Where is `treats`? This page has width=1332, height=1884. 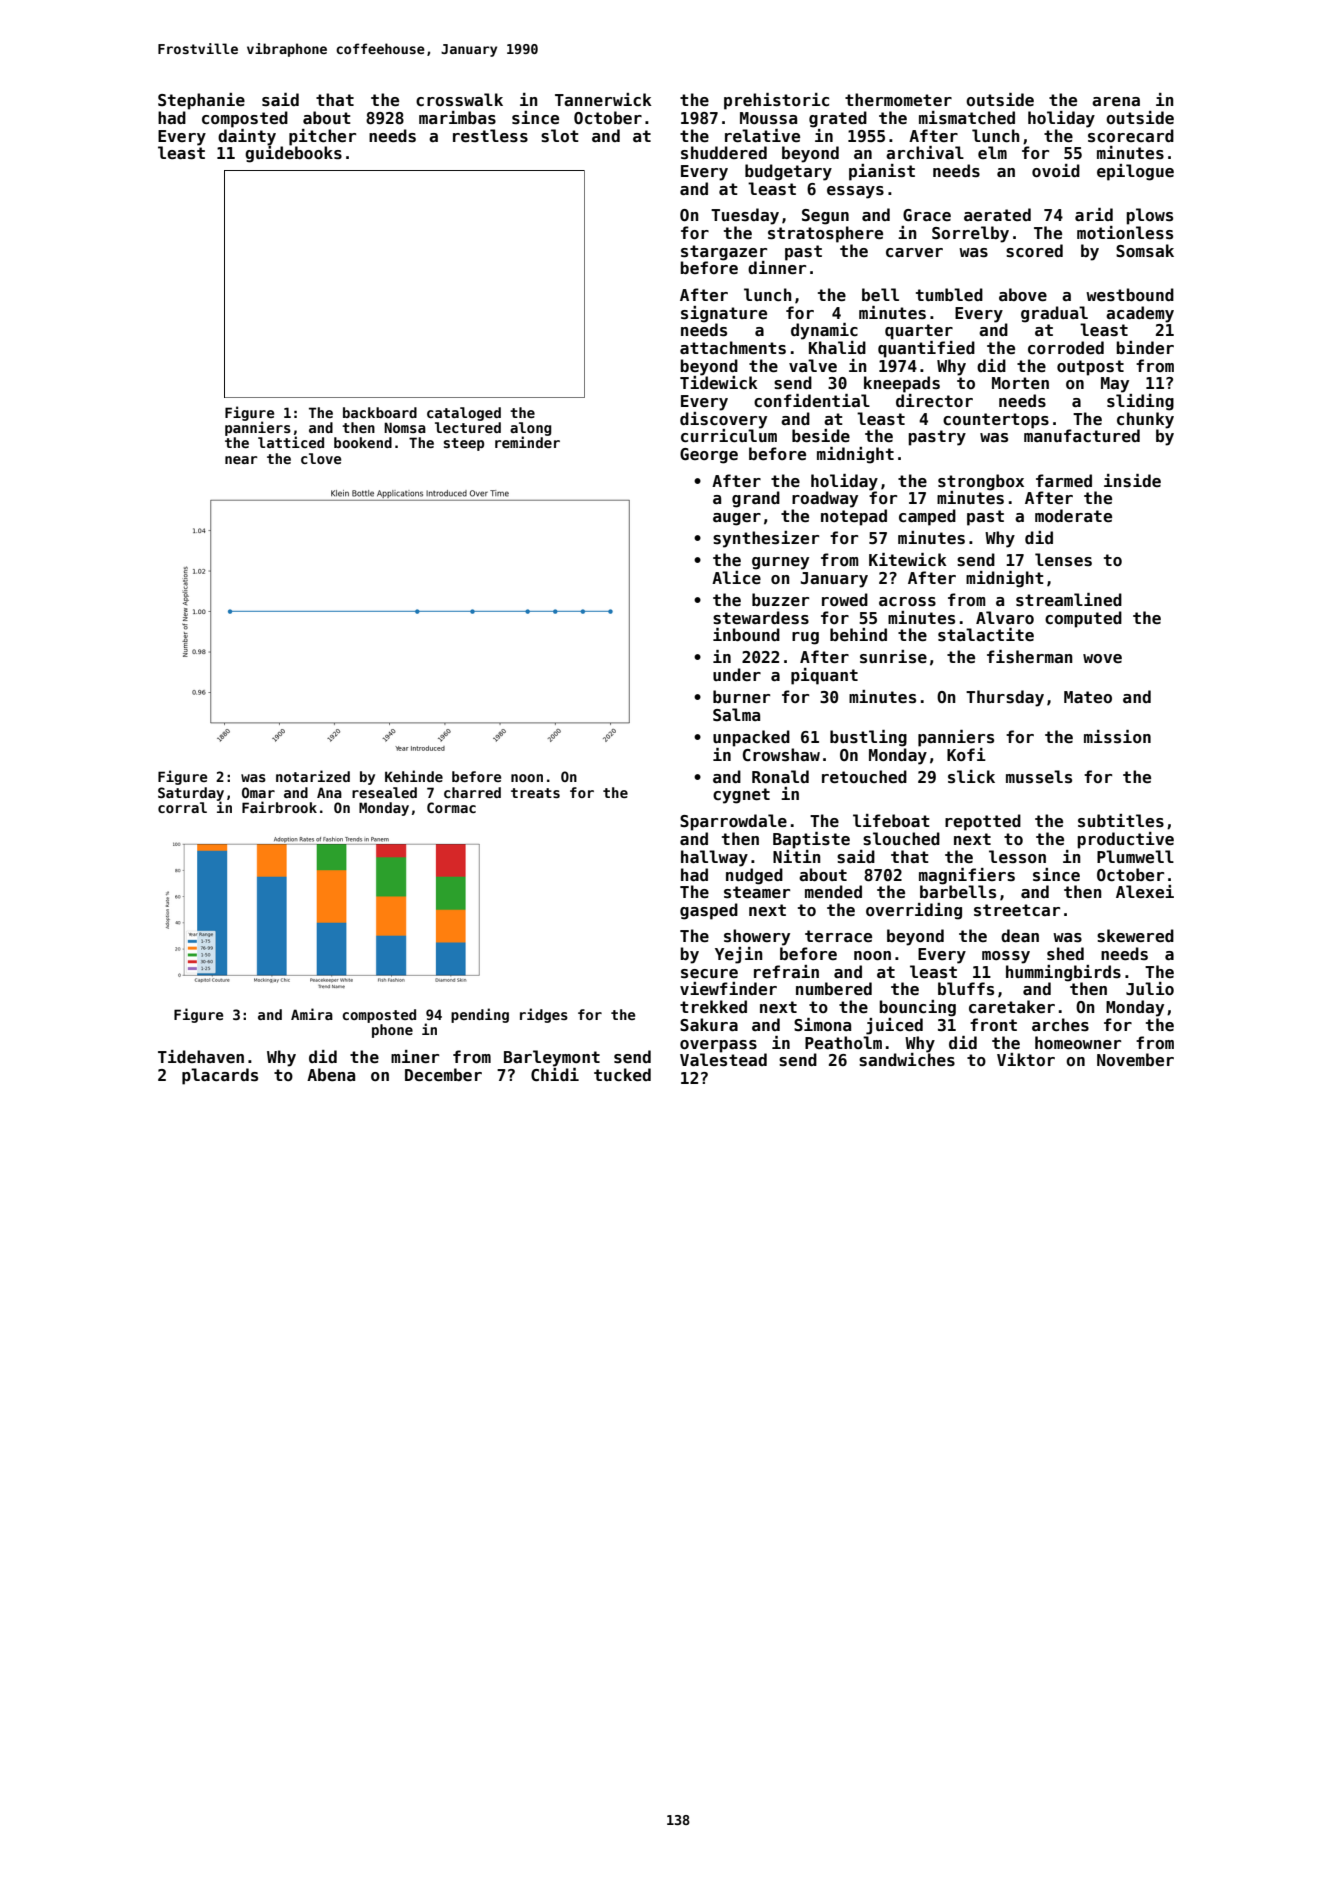 treats is located at coordinates (535, 793).
